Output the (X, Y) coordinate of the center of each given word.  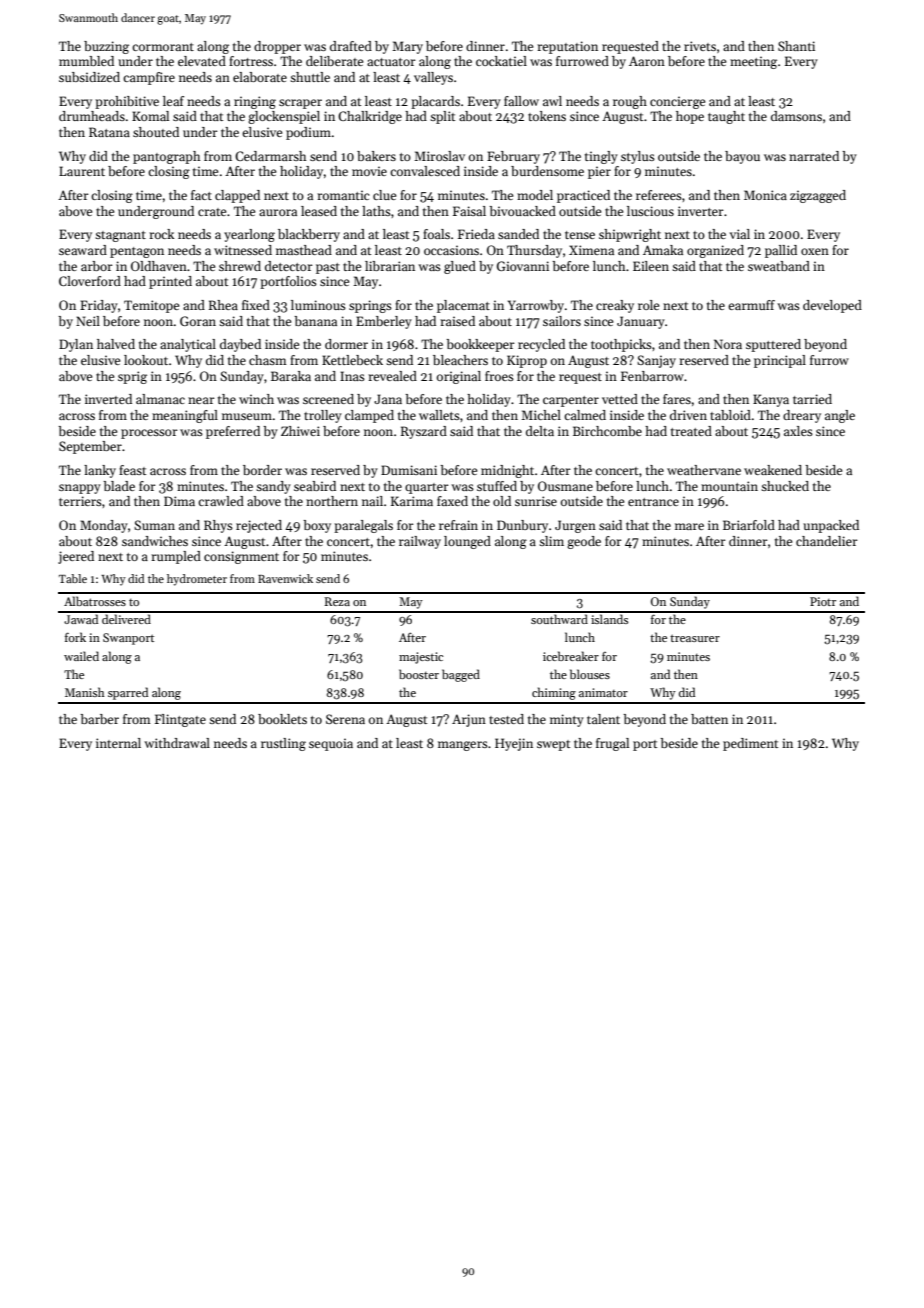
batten (709, 719)
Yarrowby (536, 306)
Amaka (663, 250)
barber (99, 719)
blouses (590, 674)
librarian (390, 266)
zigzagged (818, 196)
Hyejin (514, 744)
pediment (750, 744)
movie (369, 171)
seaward (83, 250)
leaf (173, 101)
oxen (815, 251)
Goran (198, 321)
